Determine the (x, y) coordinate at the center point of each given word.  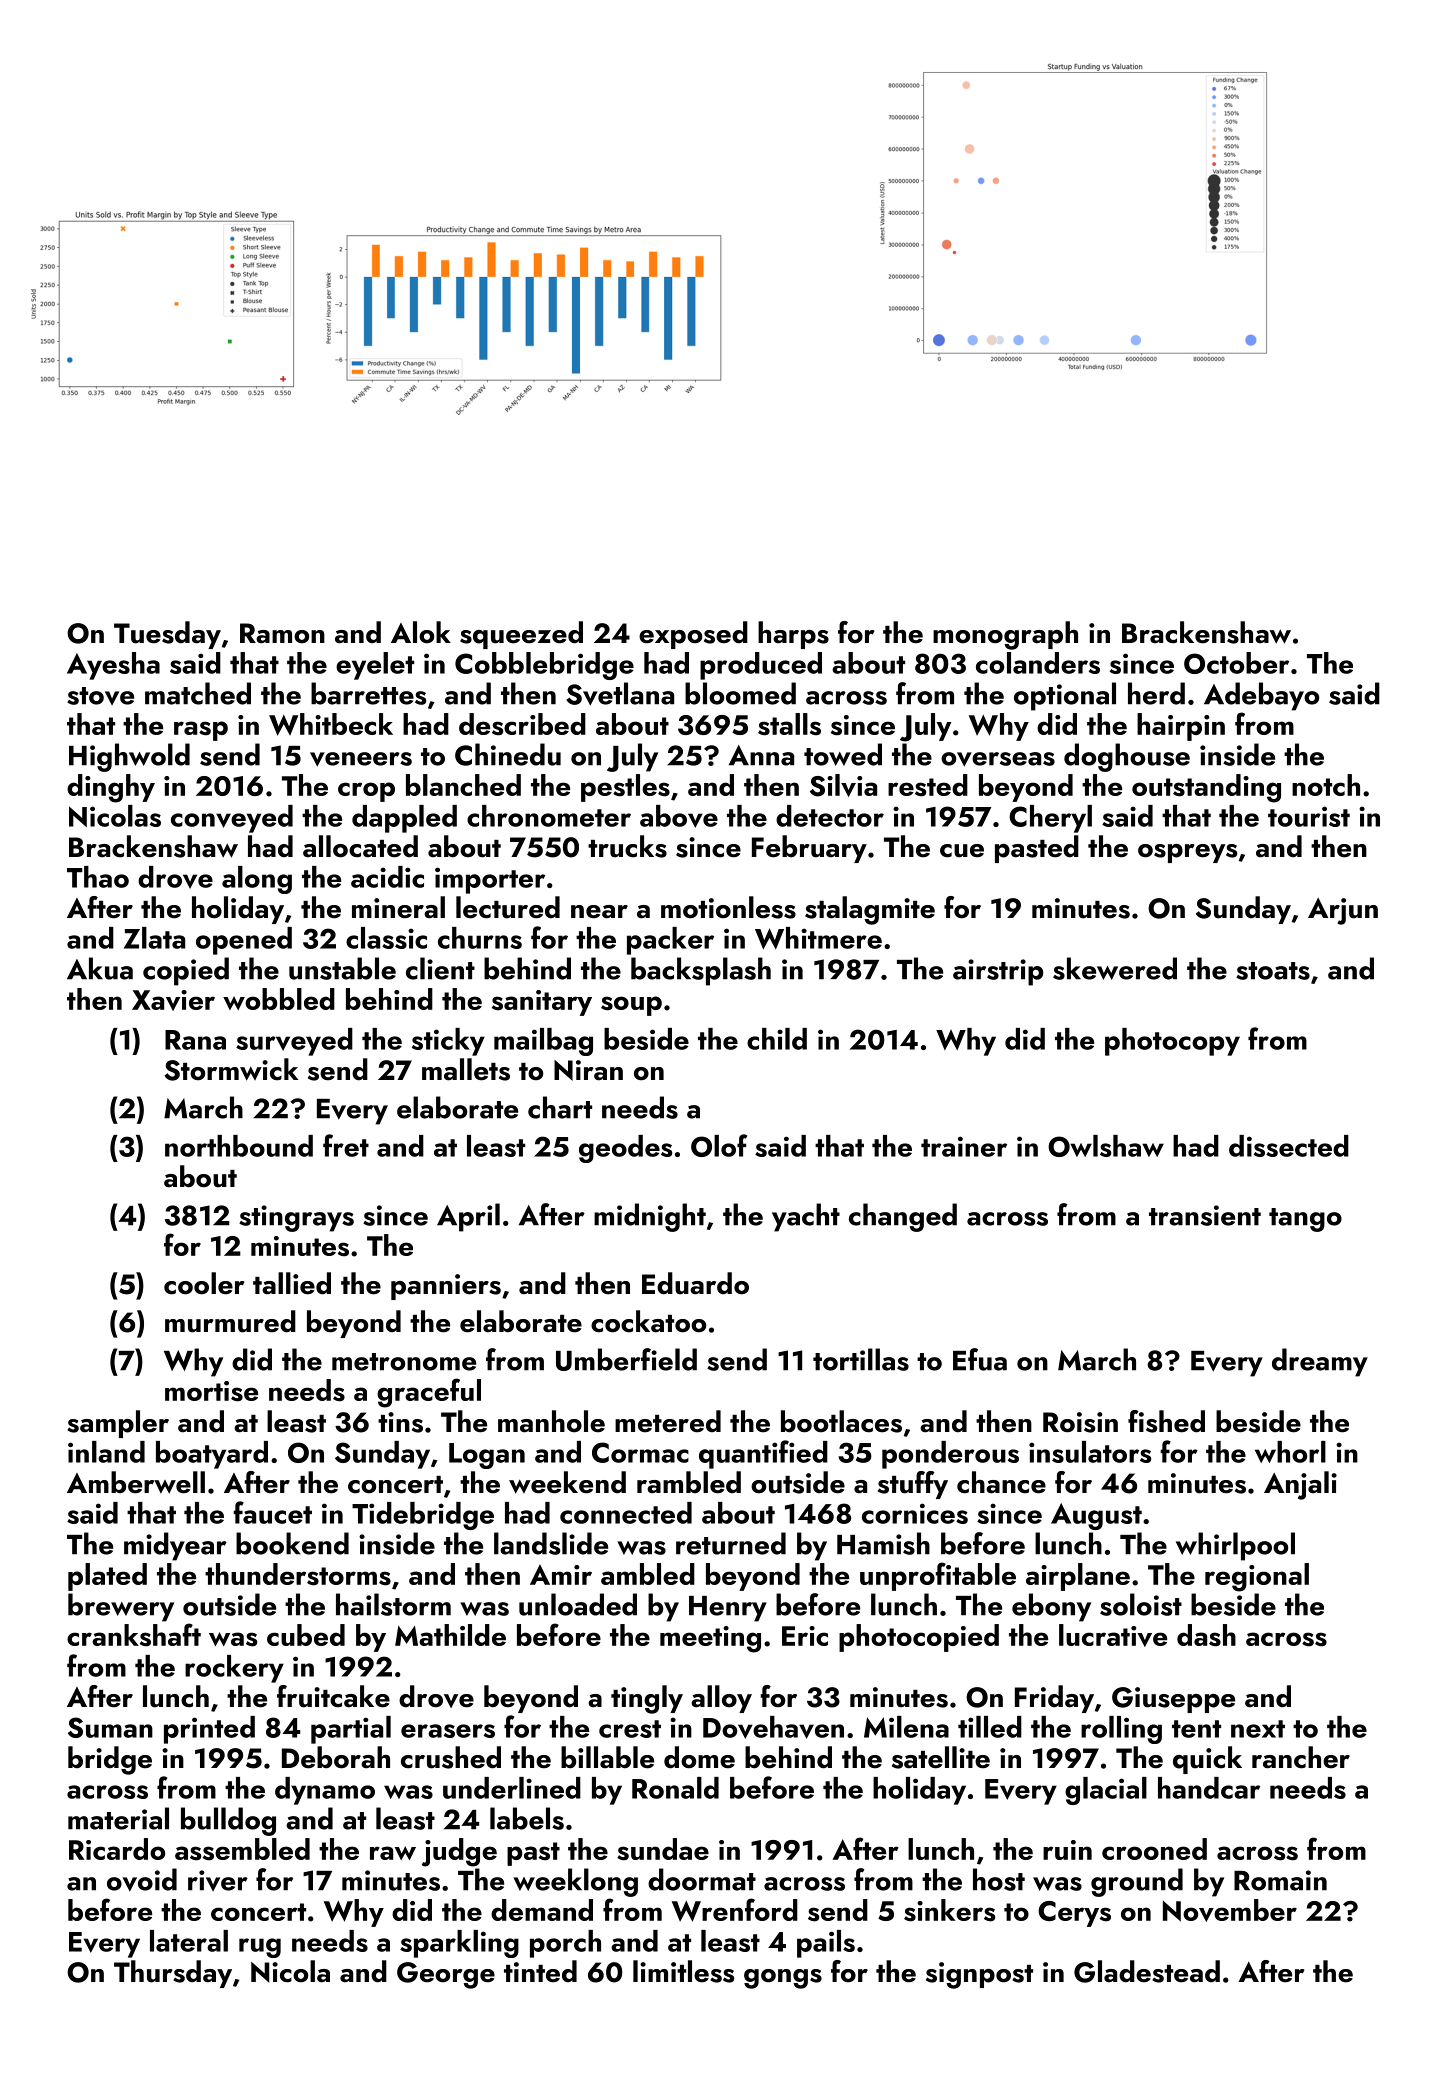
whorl (1290, 1452)
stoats (1273, 971)
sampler (118, 1424)
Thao (98, 877)
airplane (1078, 1577)
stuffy (913, 1485)
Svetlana (620, 694)
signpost (979, 1975)
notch (1326, 785)
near (599, 912)
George (446, 1975)
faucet (272, 1512)
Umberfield (626, 1359)
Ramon (282, 633)
